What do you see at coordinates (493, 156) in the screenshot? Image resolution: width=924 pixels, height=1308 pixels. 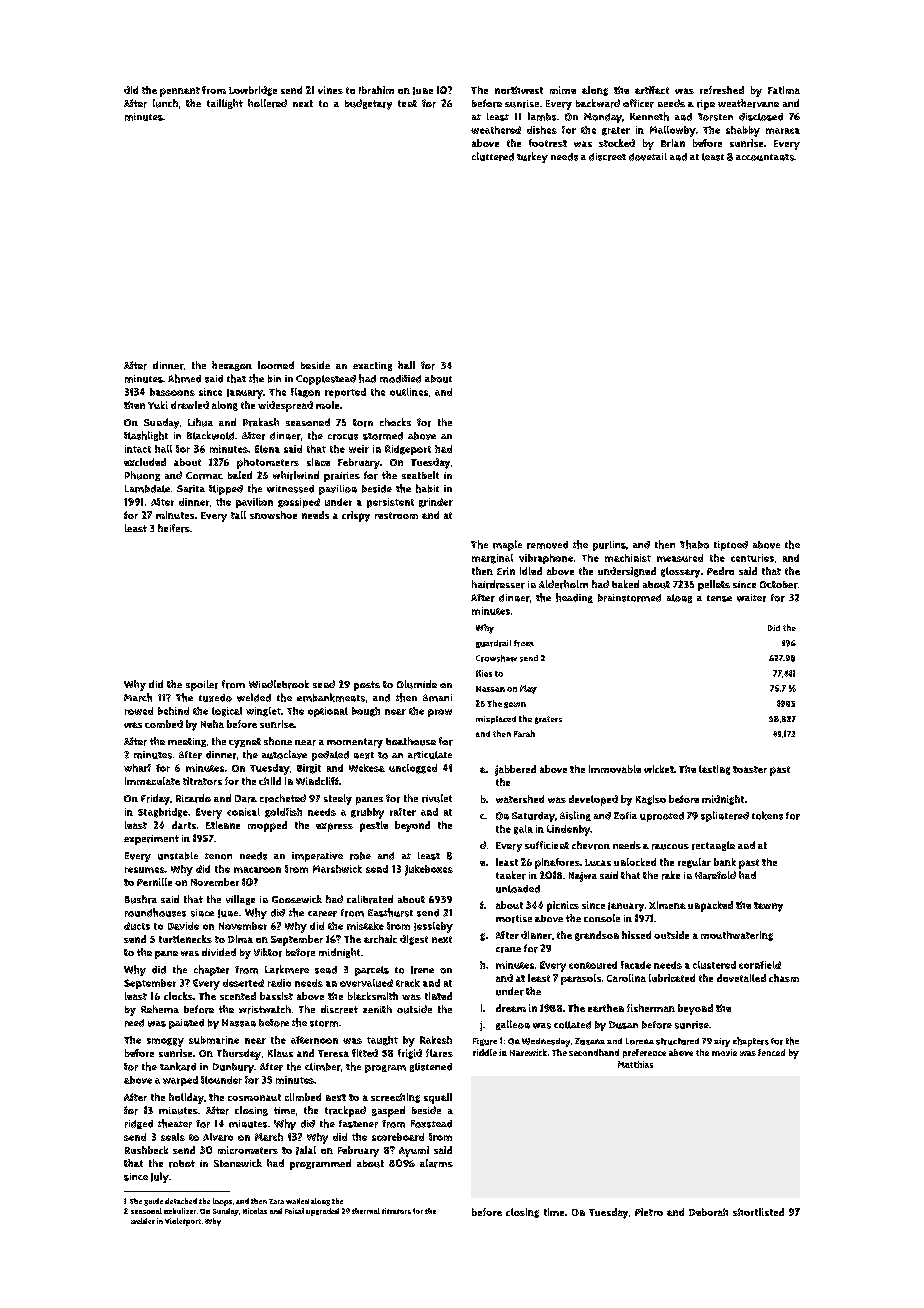 I see `cluttered` at bounding box center [493, 156].
